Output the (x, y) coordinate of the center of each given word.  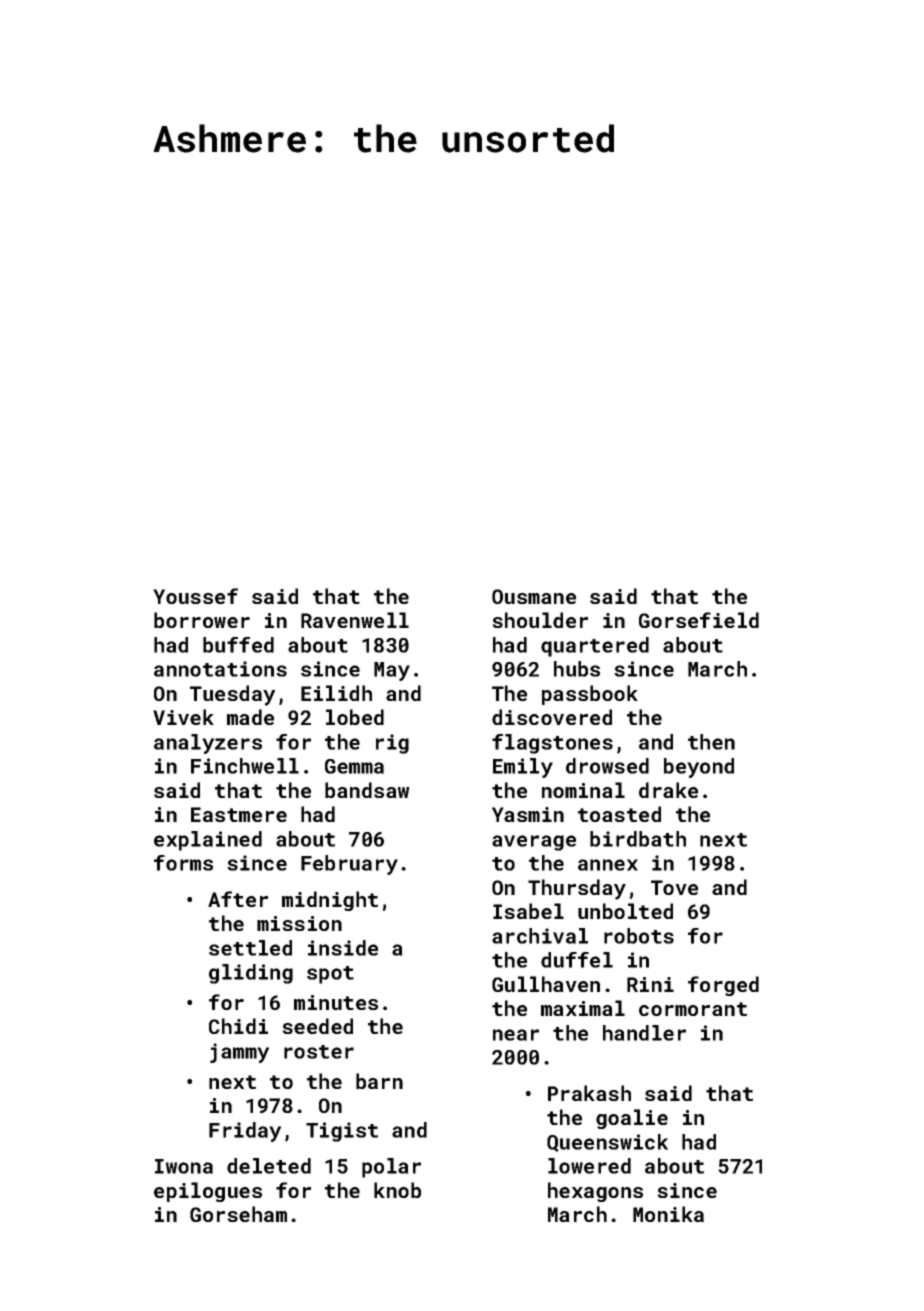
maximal (583, 1008)
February (349, 865)
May (392, 671)
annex (608, 865)
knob (397, 1190)
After (238, 899)
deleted (269, 1166)
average (534, 843)
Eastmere (239, 814)
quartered (595, 647)
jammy (239, 1053)
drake (668, 790)
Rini (650, 984)
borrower (202, 620)
